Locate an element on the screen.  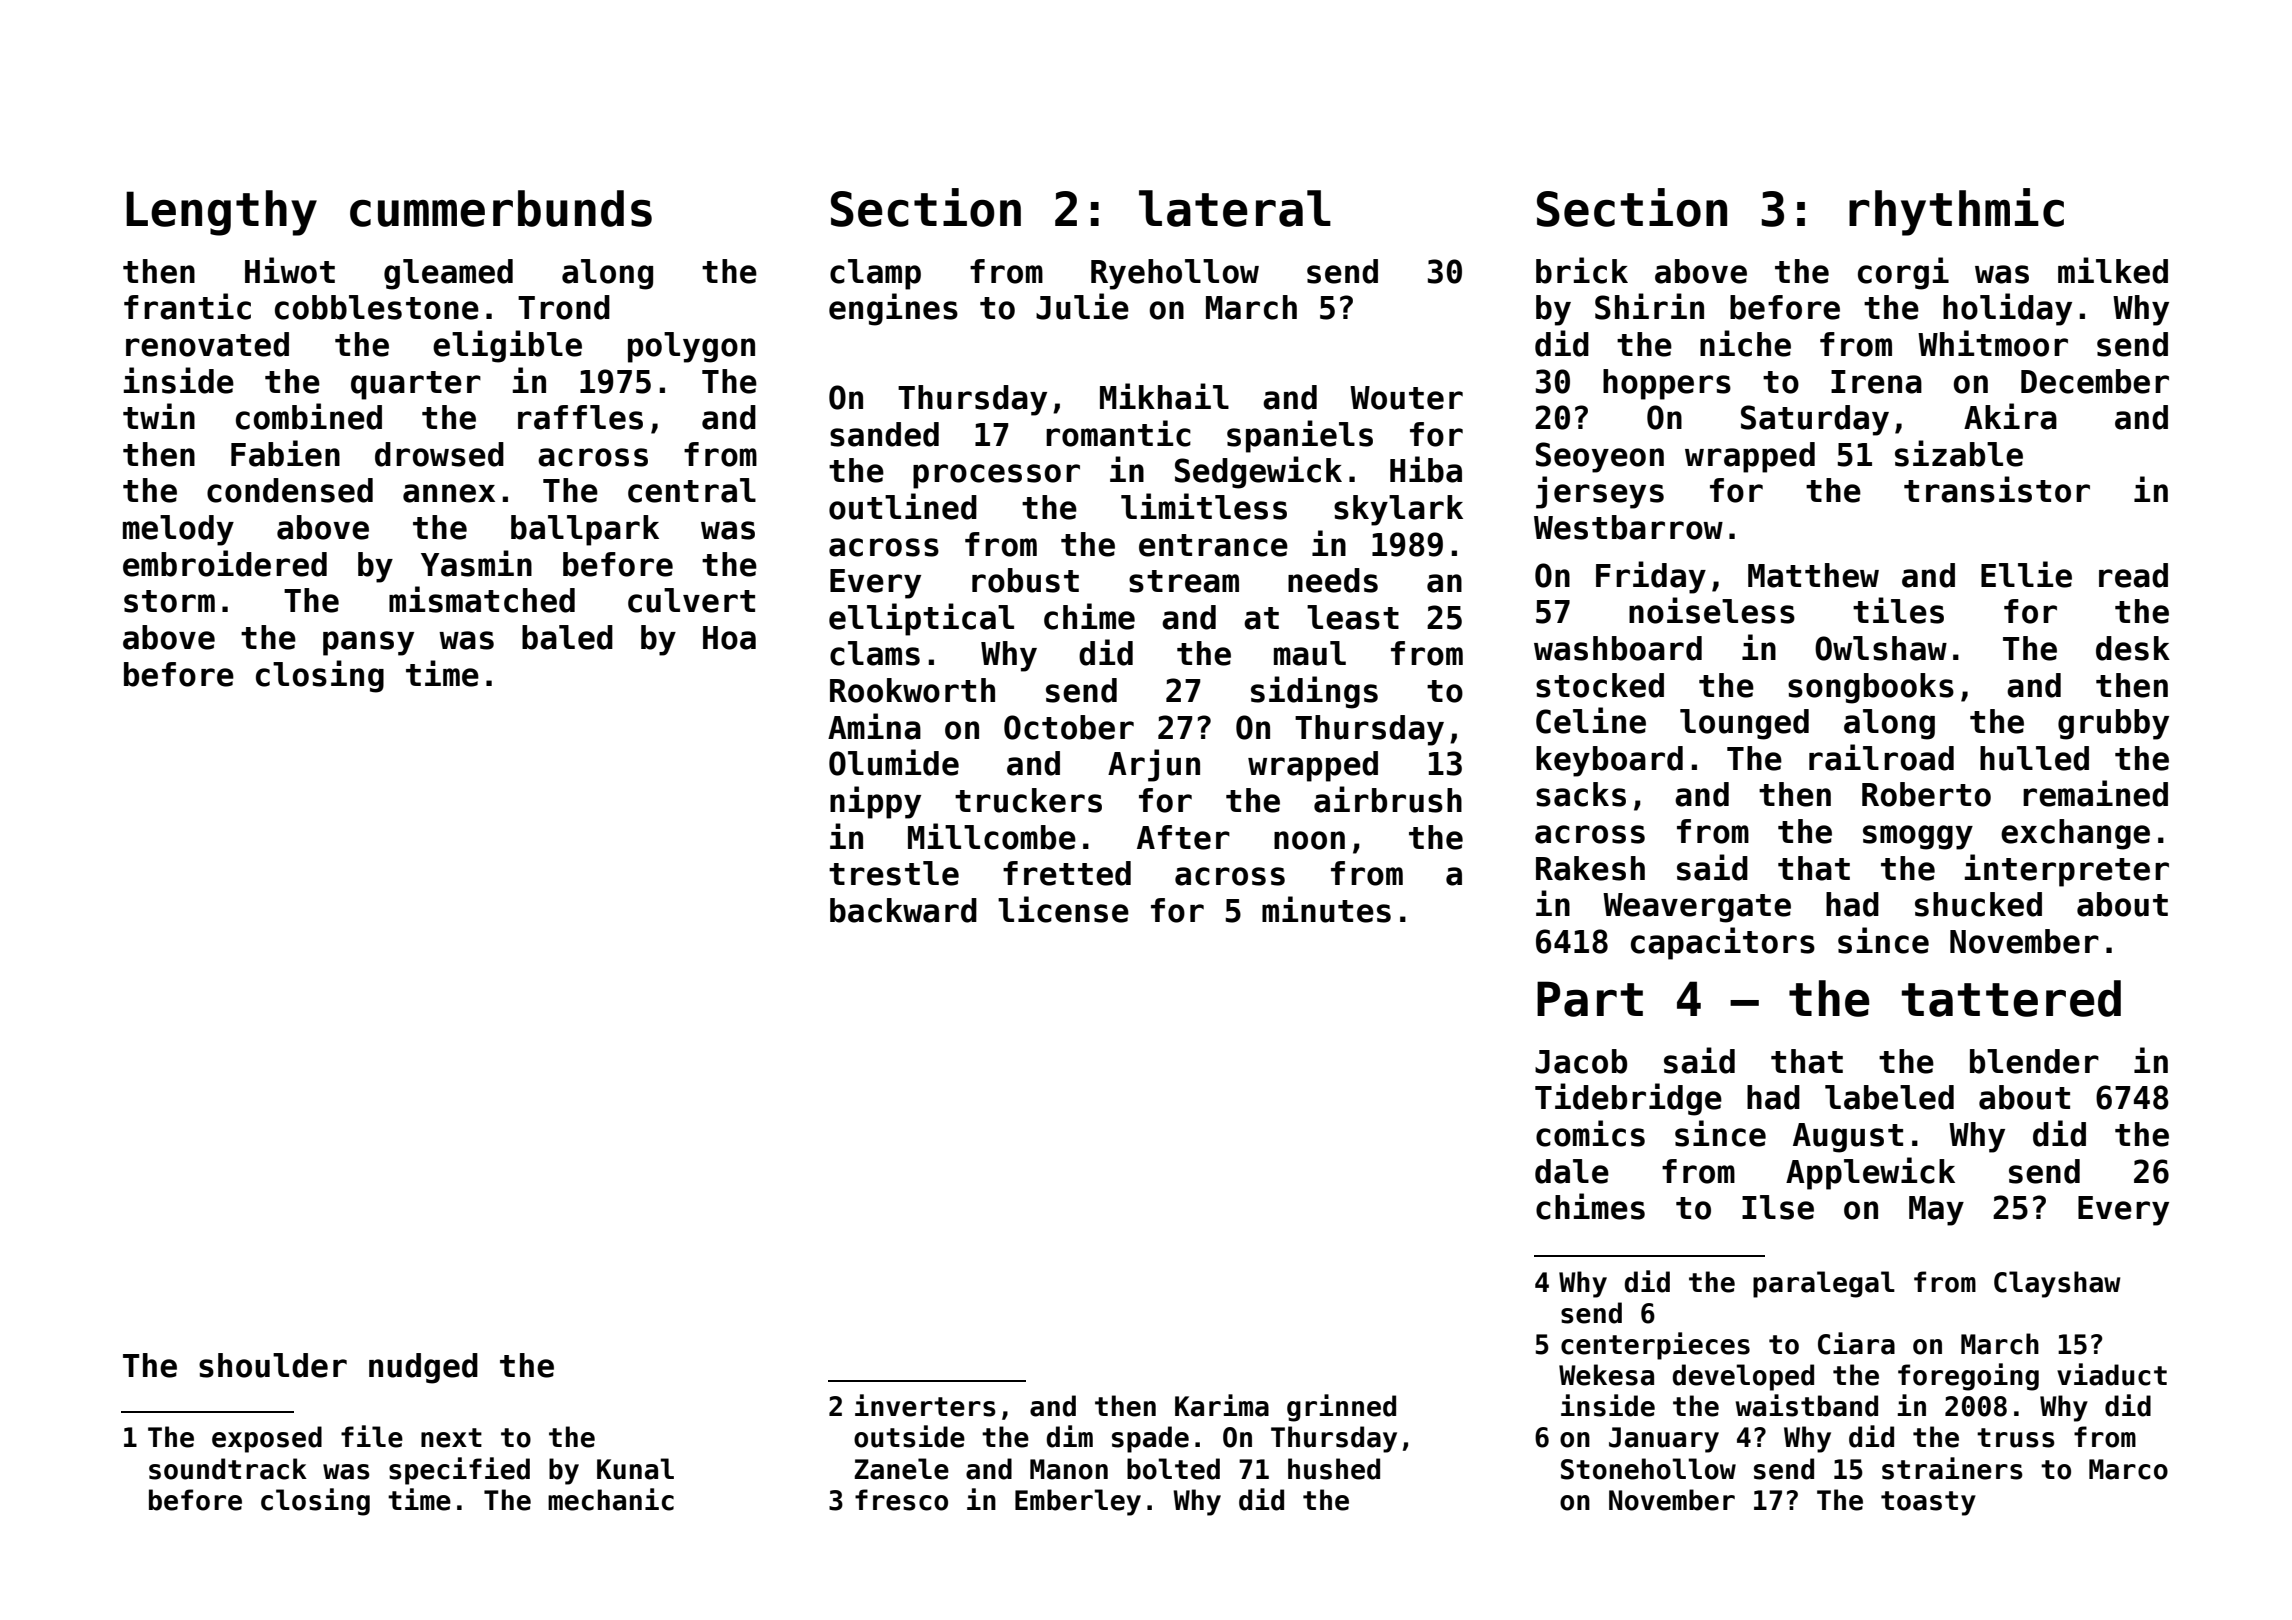
backward is located at coordinates (903, 910).
